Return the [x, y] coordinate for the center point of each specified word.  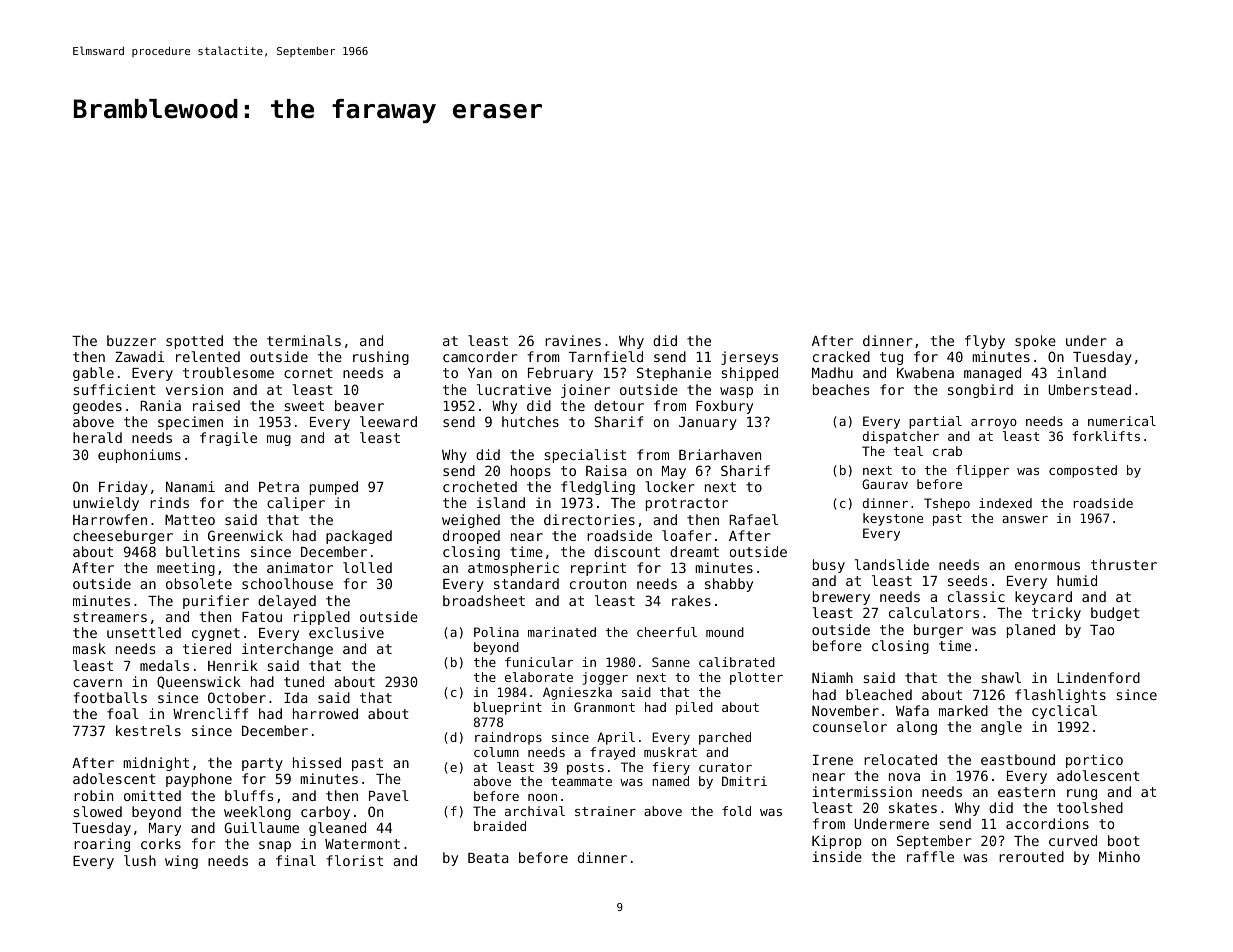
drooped [471, 537]
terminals [304, 340]
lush [140, 860]
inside [837, 856]
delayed [287, 602]
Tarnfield [606, 356]
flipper [982, 471]
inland [1081, 372]
